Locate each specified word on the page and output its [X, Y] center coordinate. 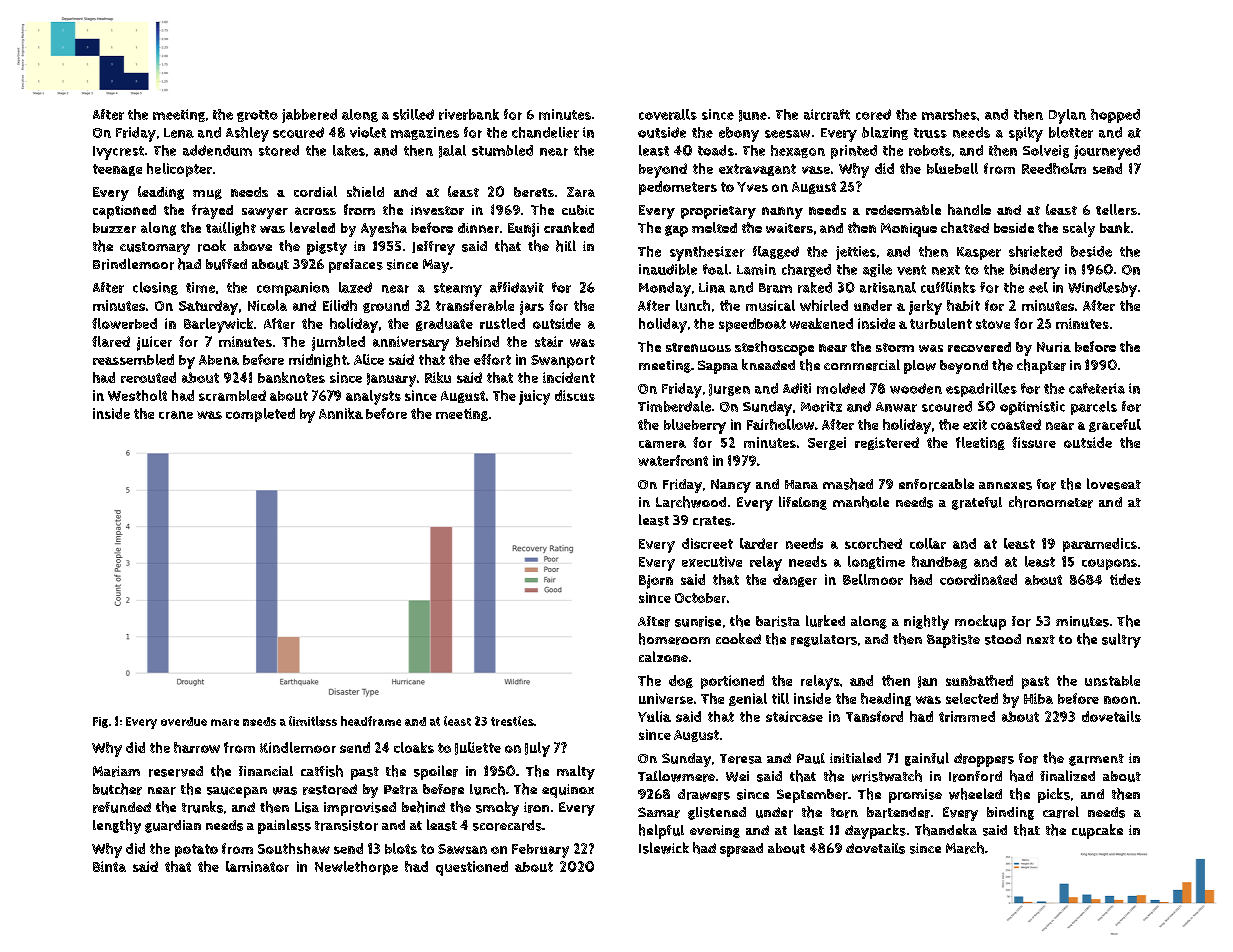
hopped [1115, 116]
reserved [176, 771]
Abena [219, 360]
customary [155, 248]
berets [534, 192]
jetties [856, 253]
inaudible [668, 269]
